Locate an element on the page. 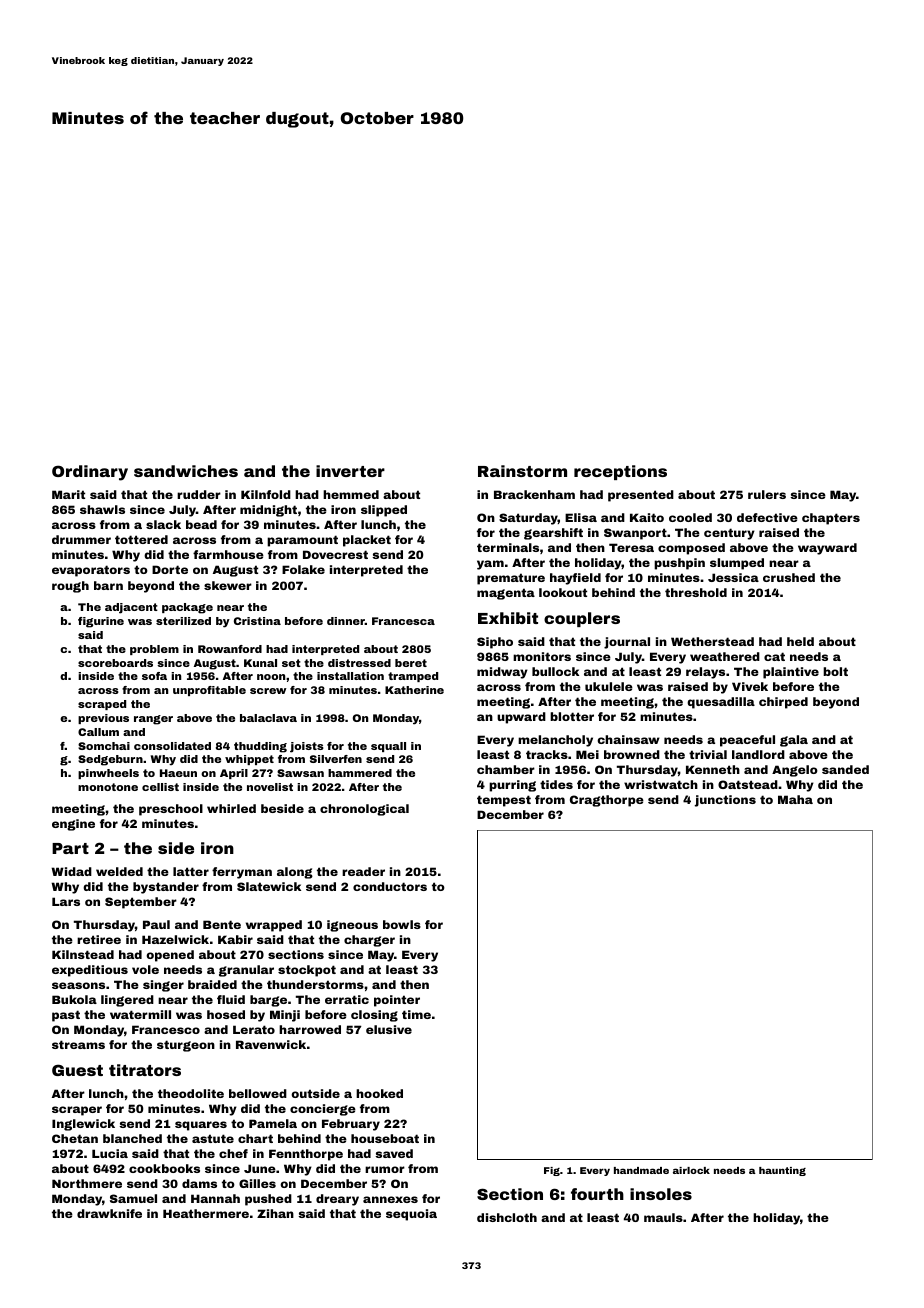  charger is located at coordinates (369, 941).
